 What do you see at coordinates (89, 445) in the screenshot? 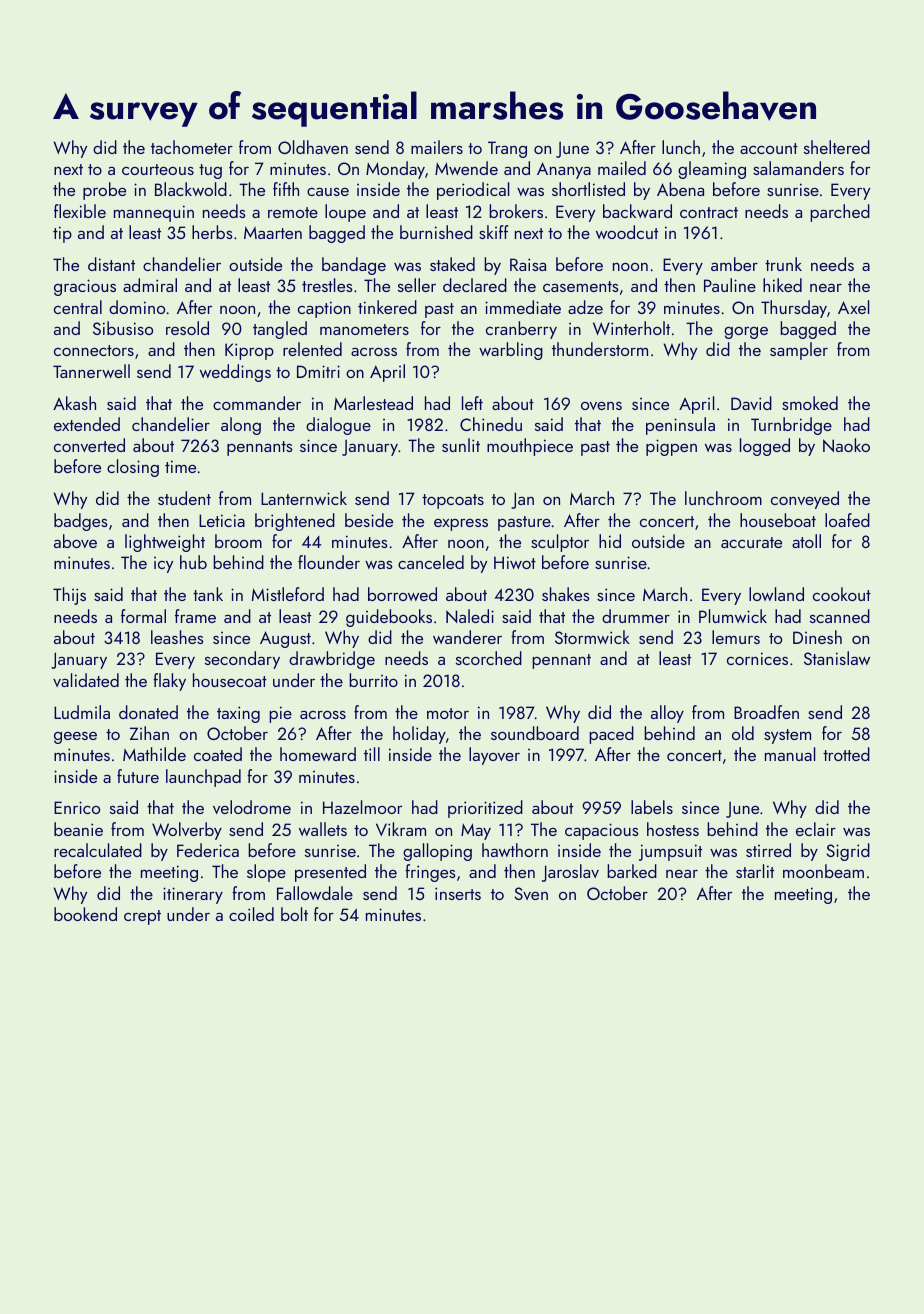
I see `converted` at bounding box center [89, 445].
